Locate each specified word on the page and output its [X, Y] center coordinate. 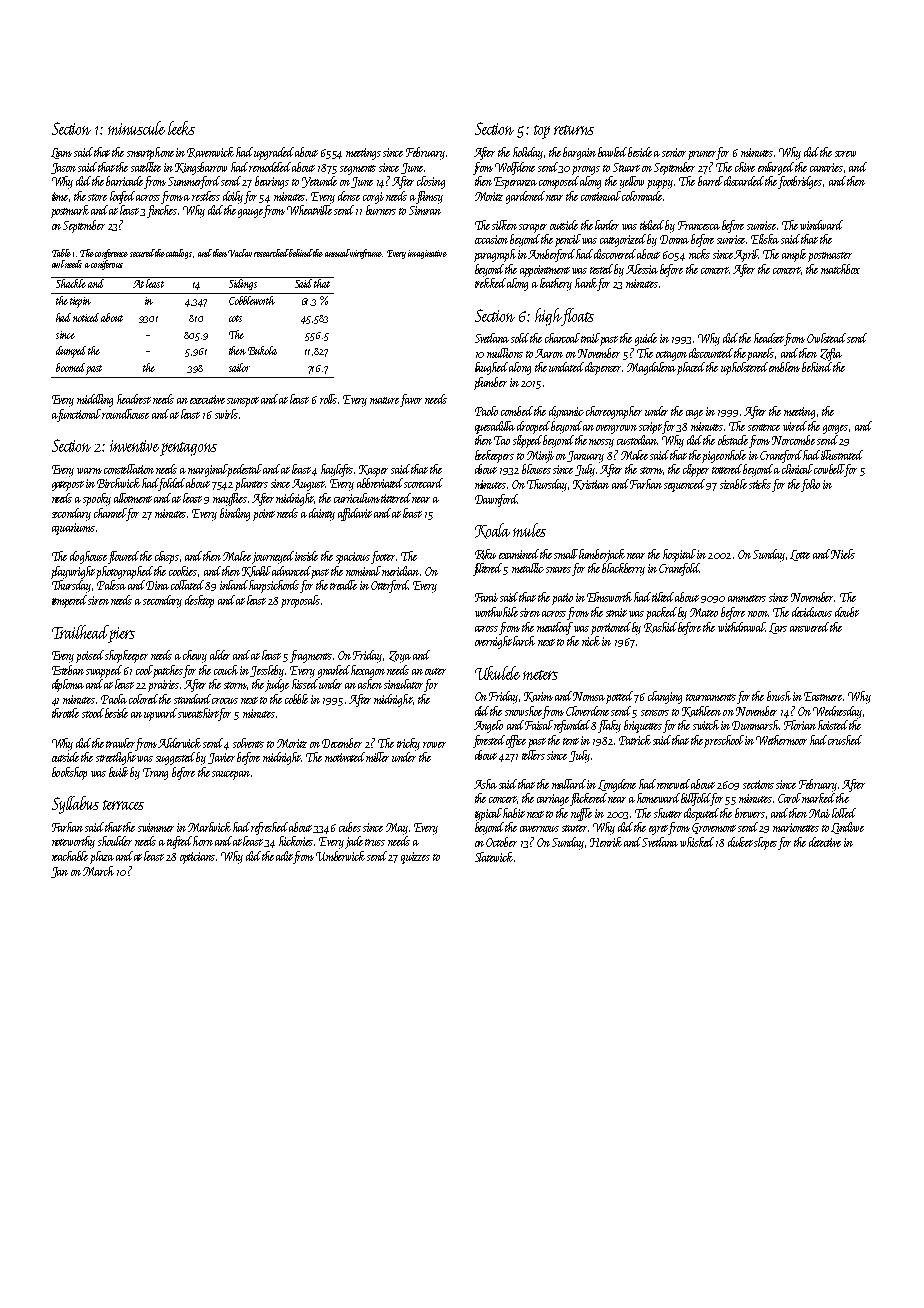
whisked [697, 842]
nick [591, 641]
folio [810, 485]
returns [574, 130]
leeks [181, 128]
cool [144, 670]
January [585, 457]
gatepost [68, 486]
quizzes [415, 858]
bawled [613, 152]
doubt [847, 612]
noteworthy [73, 842]
